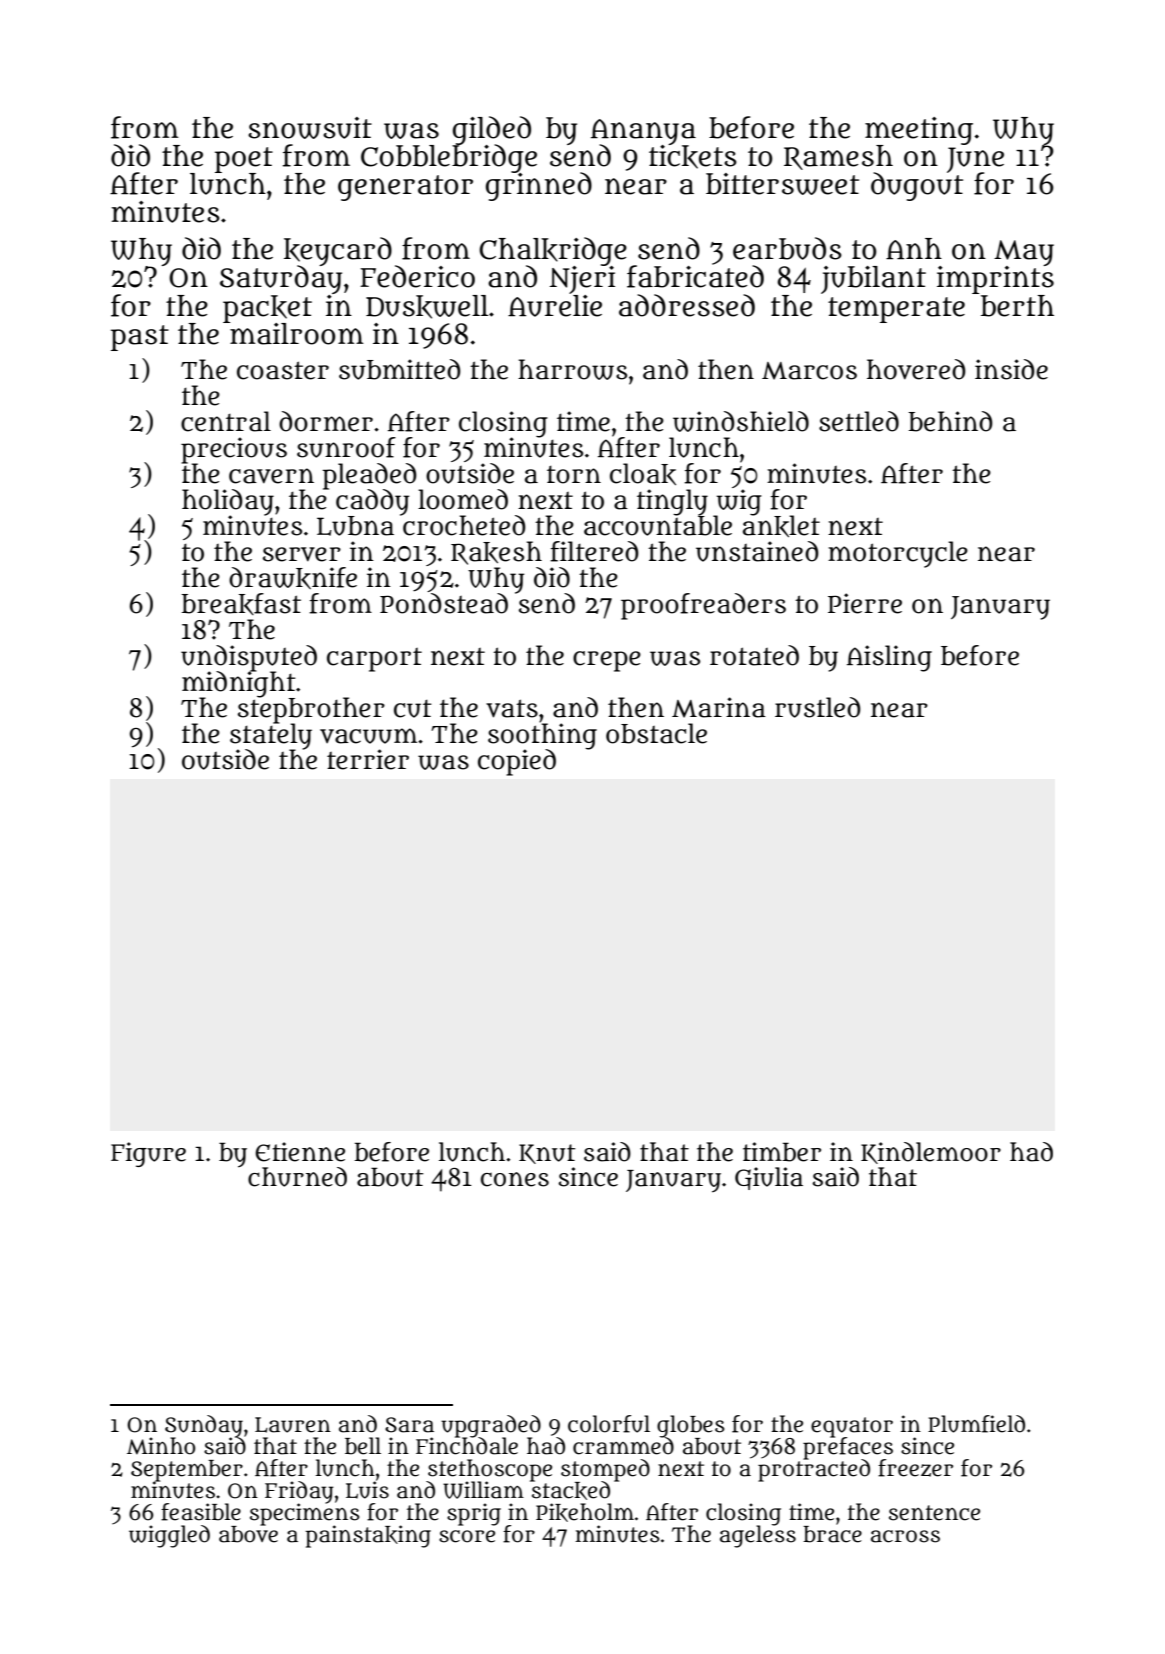 This screenshot has width=1165, height=1654. Describe the element at coordinates (517, 762) in the screenshot. I see `copied` at that location.
